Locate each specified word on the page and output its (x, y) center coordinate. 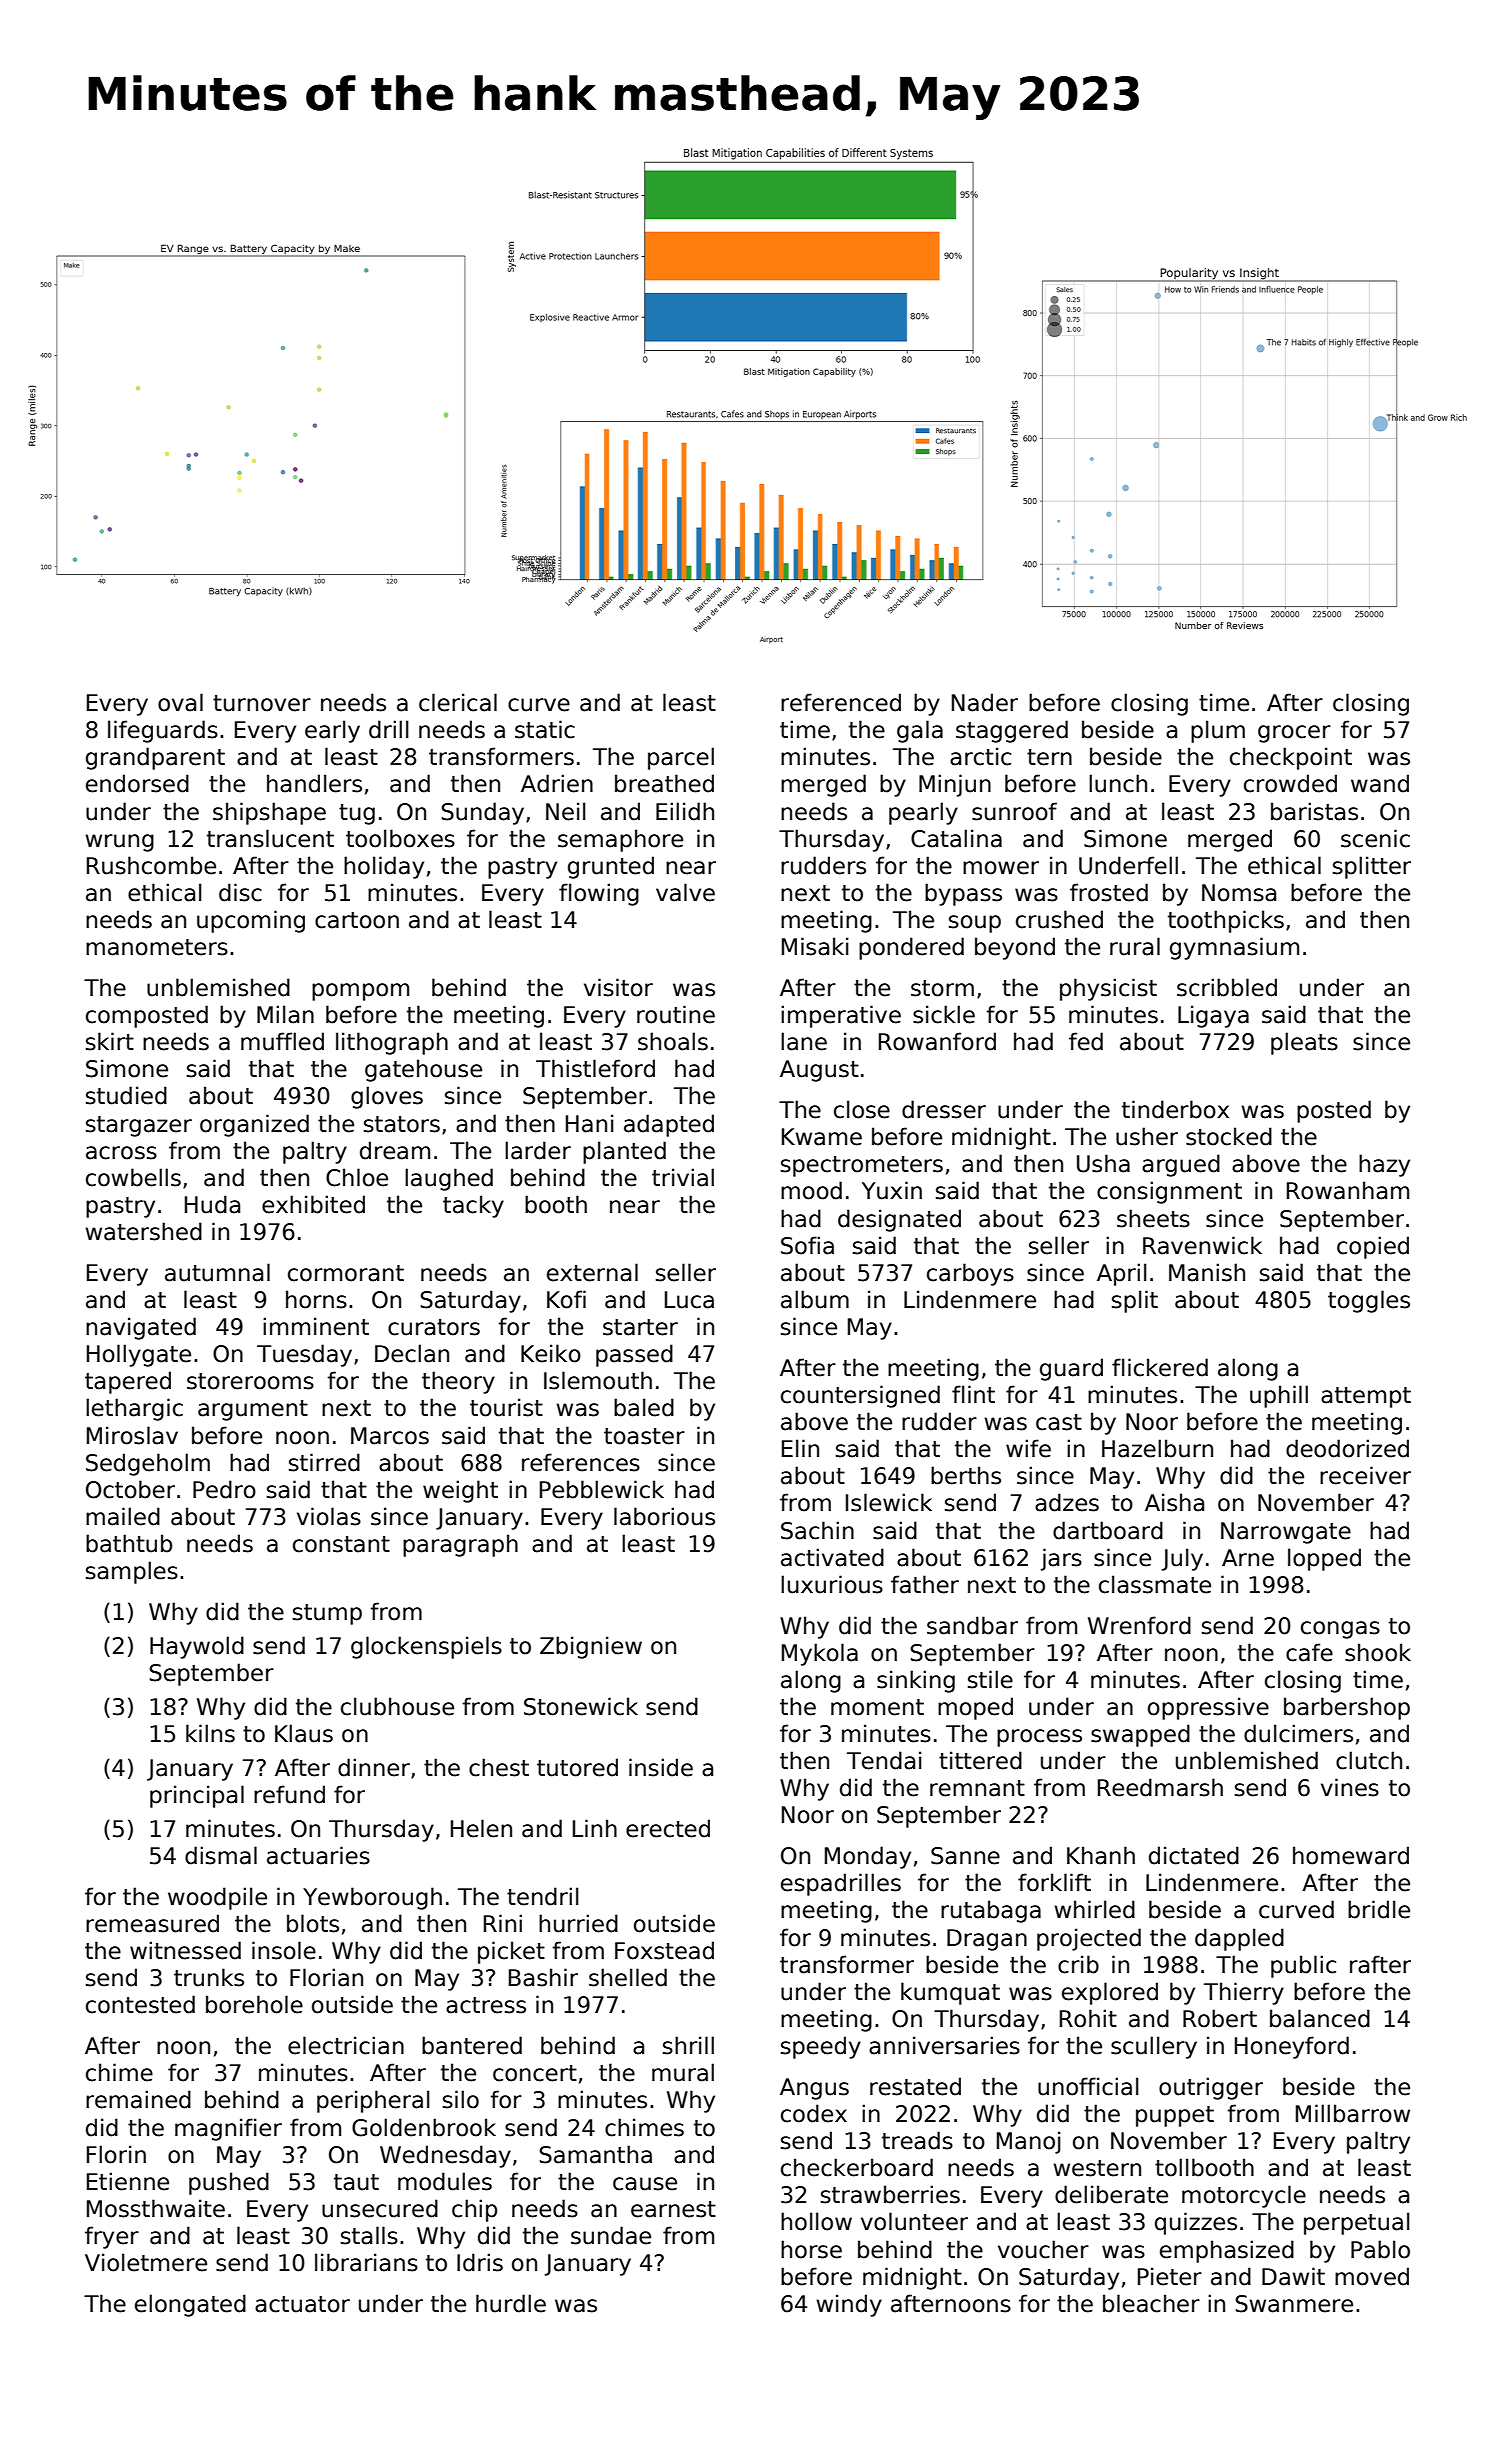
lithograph (392, 1043)
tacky (473, 1206)
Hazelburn (1157, 1448)
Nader (985, 702)
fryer (112, 2237)
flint (973, 1394)
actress (486, 2005)
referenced (841, 702)
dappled (1239, 1939)
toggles (1369, 1301)
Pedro (224, 1489)
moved (1372, 2276)
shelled (628, 1977)
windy (849, 2305)
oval (180, 702)
